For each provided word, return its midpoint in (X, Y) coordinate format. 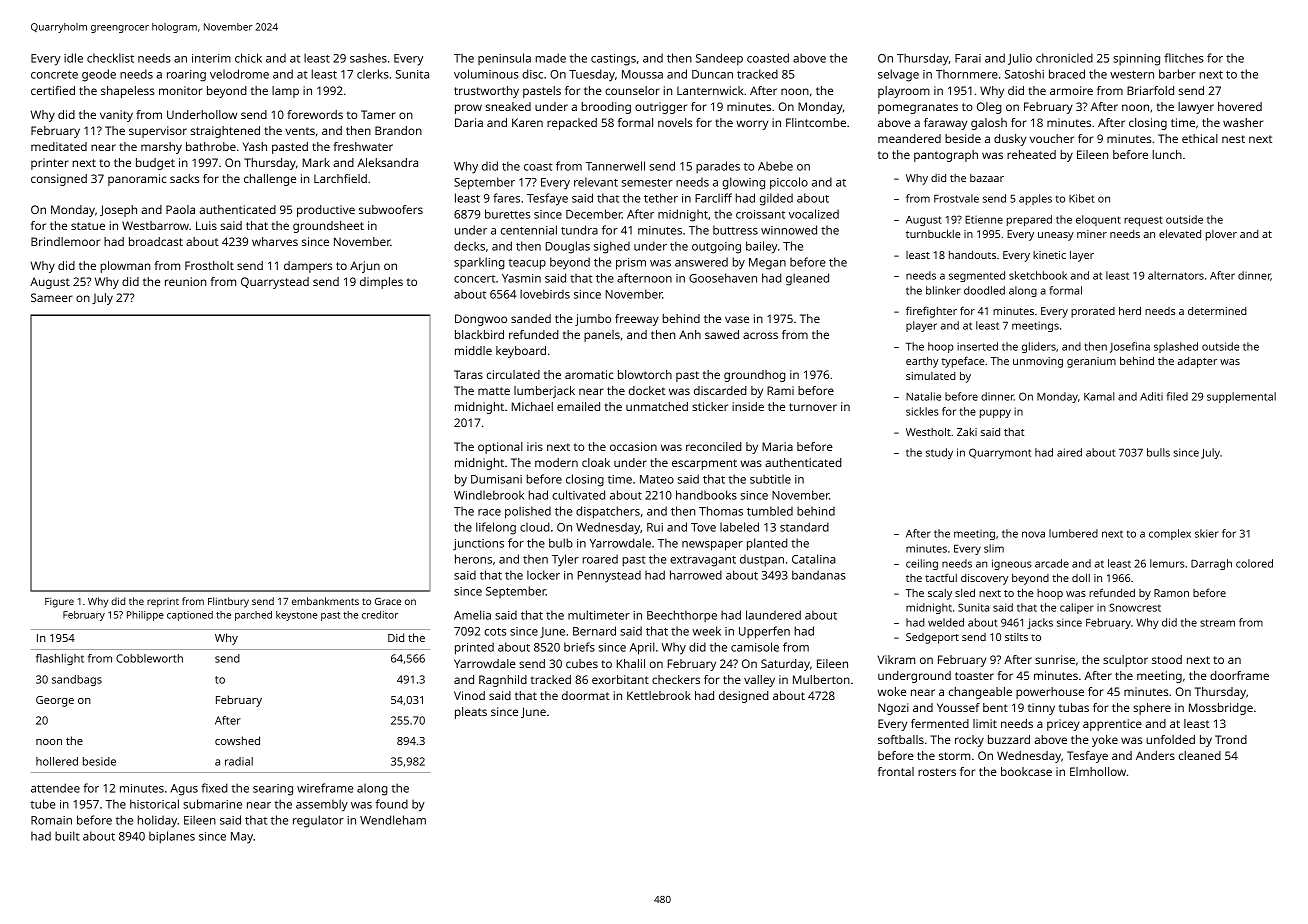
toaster (974, 676)
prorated (1093, 312)
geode (99, 75)
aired (1069, 452)
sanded (531, 318)
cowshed (237, 740)
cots (495, 632)
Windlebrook (489, 495)
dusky (1010, 140)
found (392, 804)
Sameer (52, 297)
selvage (898, 75)
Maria (777, 446)
